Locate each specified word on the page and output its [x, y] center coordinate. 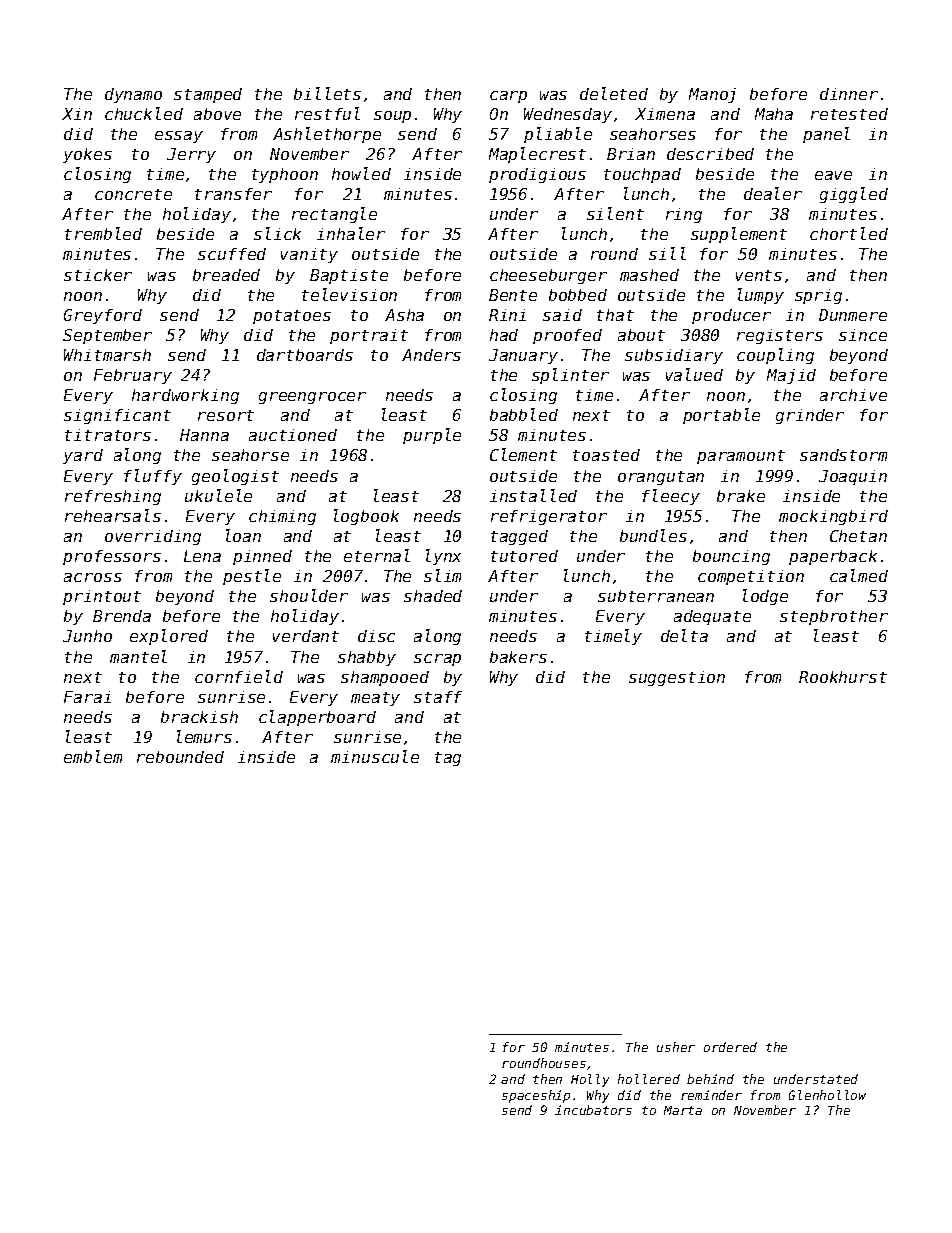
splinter [570, 376]
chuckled [144, 113]
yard [83, 456]
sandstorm [843, 455]
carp [508, 97]
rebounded [180, 757]
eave [833, 175]
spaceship [536, 1096]
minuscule [375, 756]
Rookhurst [843, 677]
